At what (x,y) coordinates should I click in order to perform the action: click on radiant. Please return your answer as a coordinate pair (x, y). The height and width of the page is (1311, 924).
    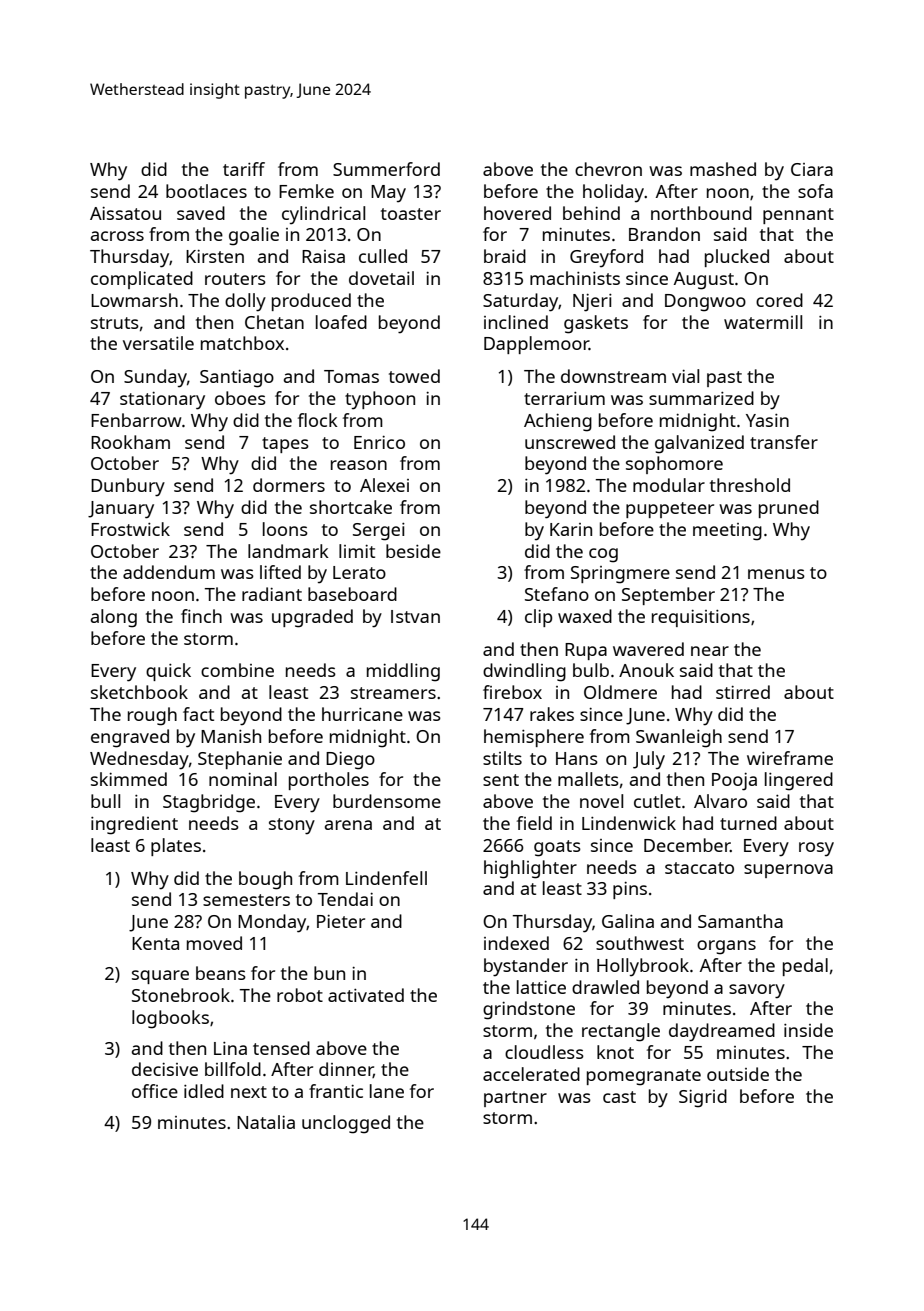
    Looking at the image, I should click on (272, 594).
